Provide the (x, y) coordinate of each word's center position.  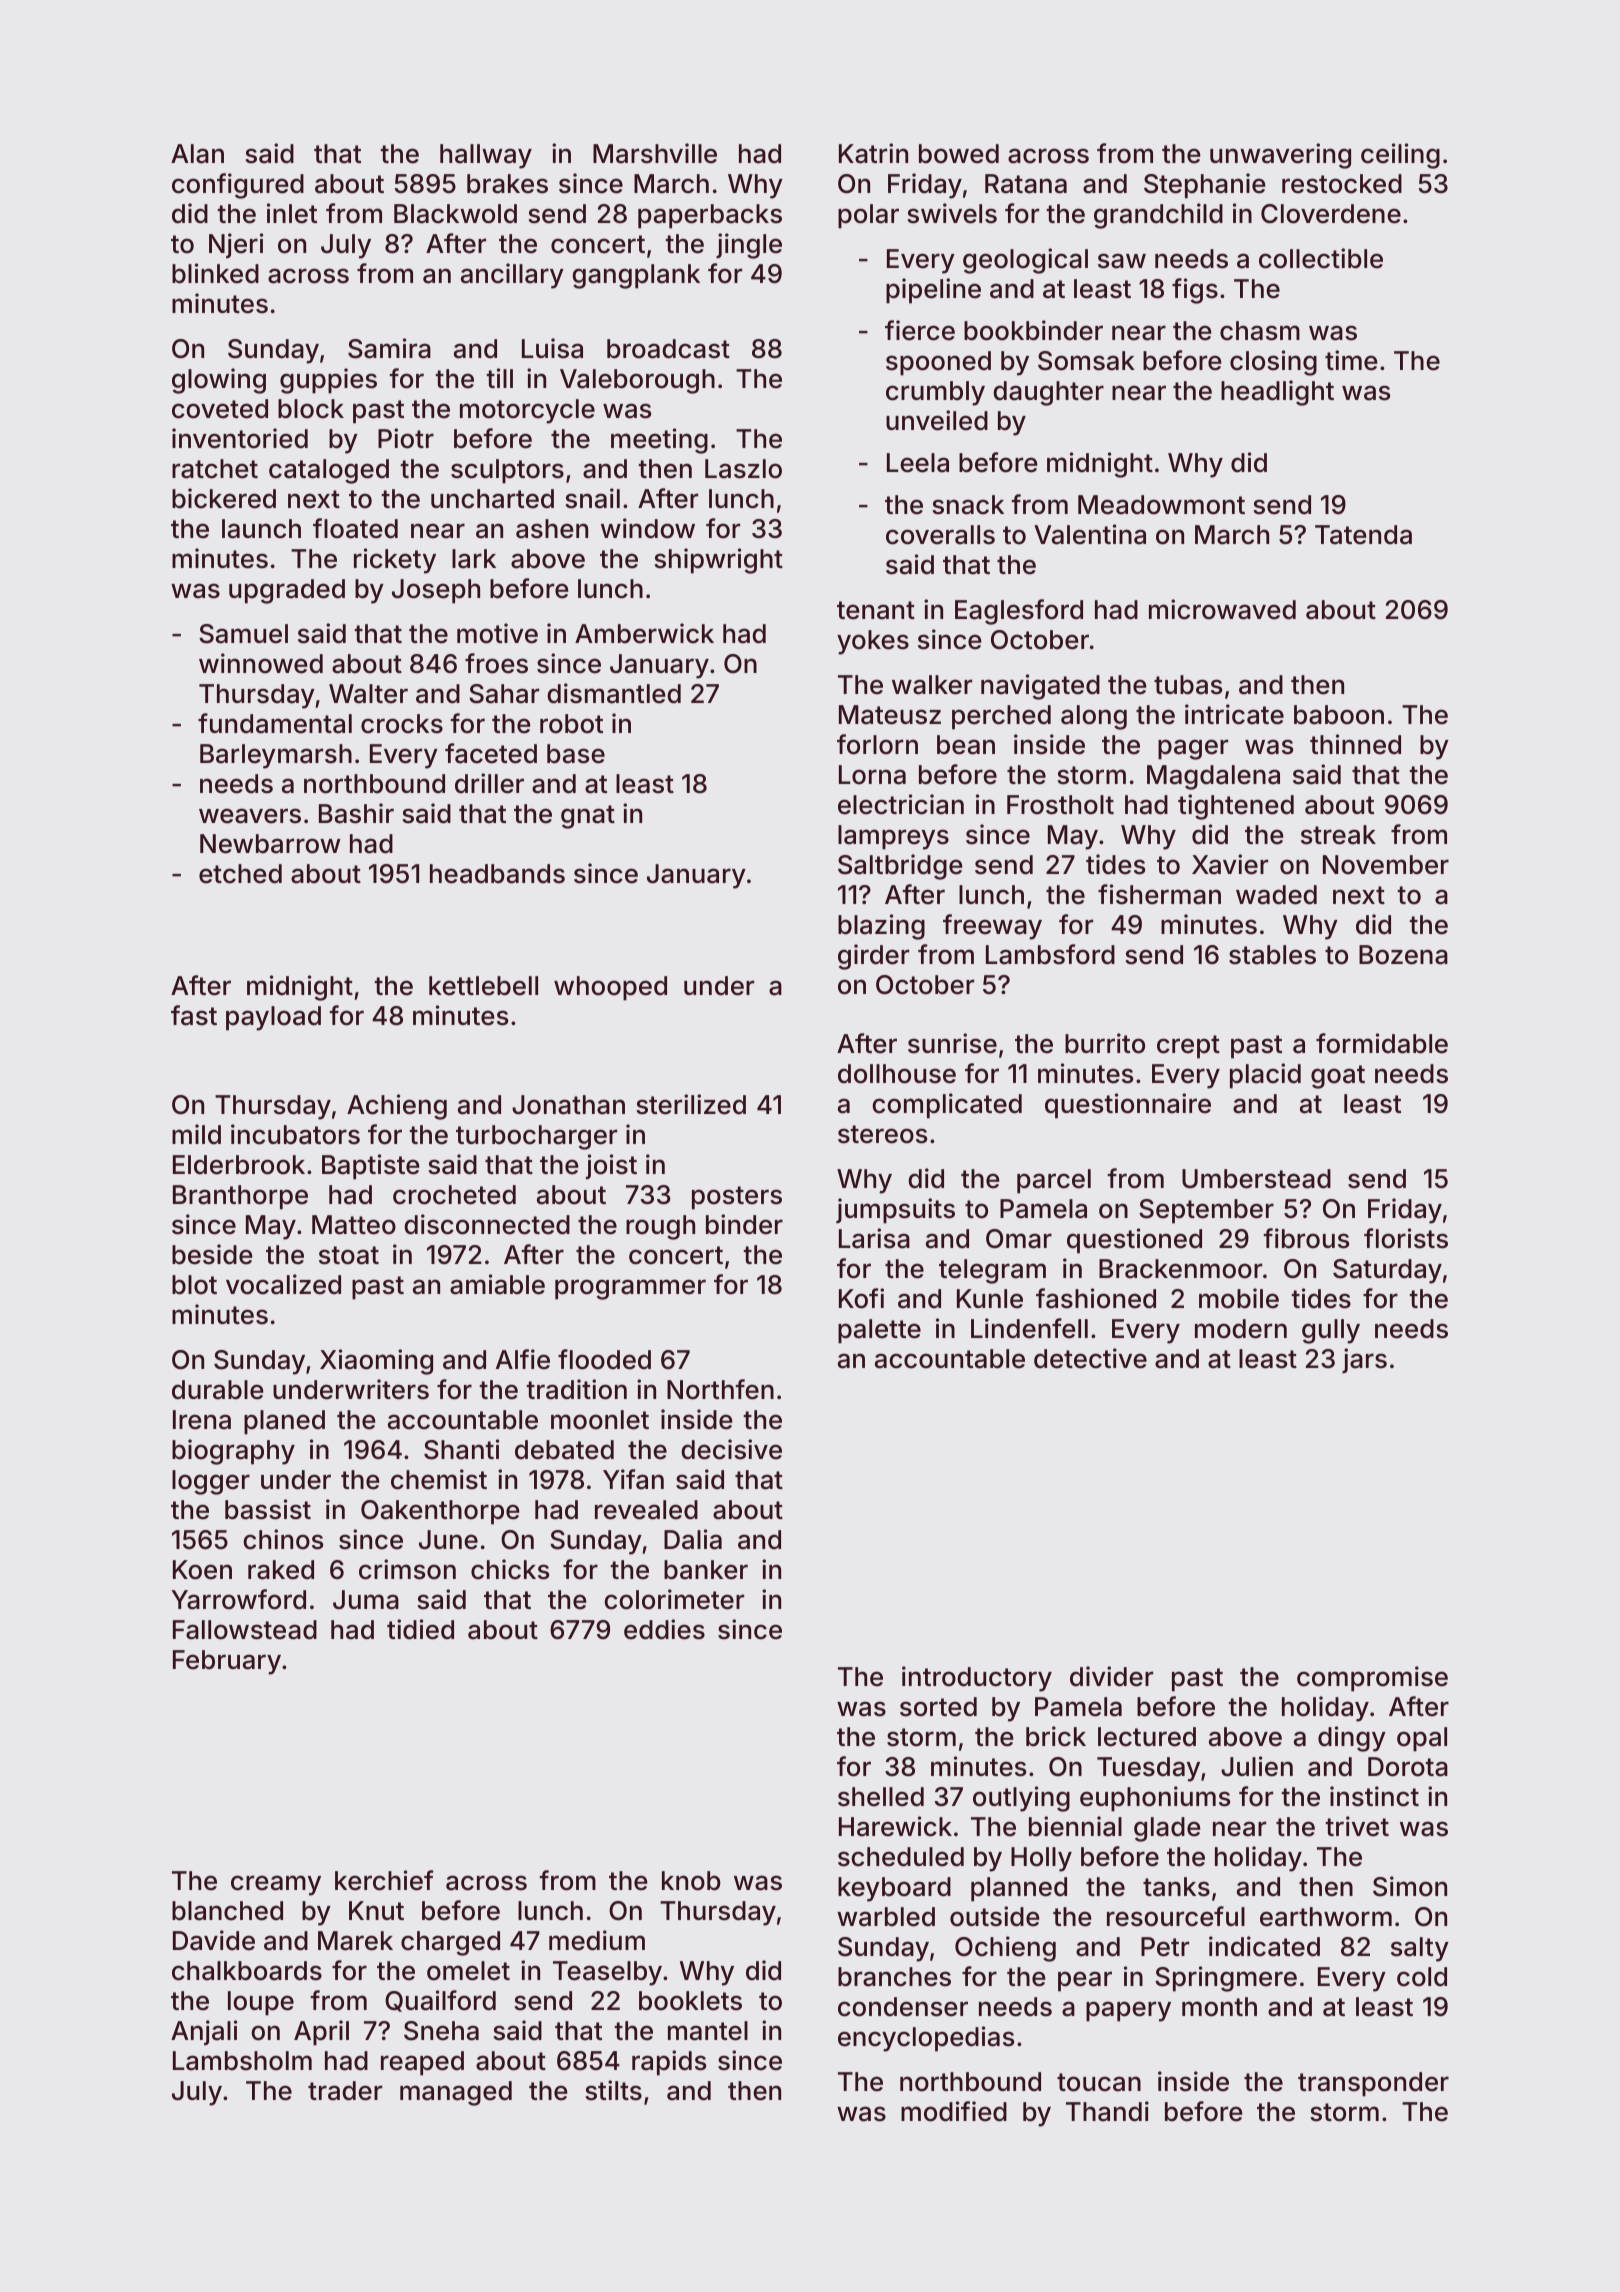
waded (1276, 895)
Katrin (873, 153)
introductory (977, 1679)
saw (1122, 261)
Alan (197, 154)
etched (240, 874)
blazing (881, 927)
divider (1111, 1676)
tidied (420, 1629)
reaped (422, 2063)
